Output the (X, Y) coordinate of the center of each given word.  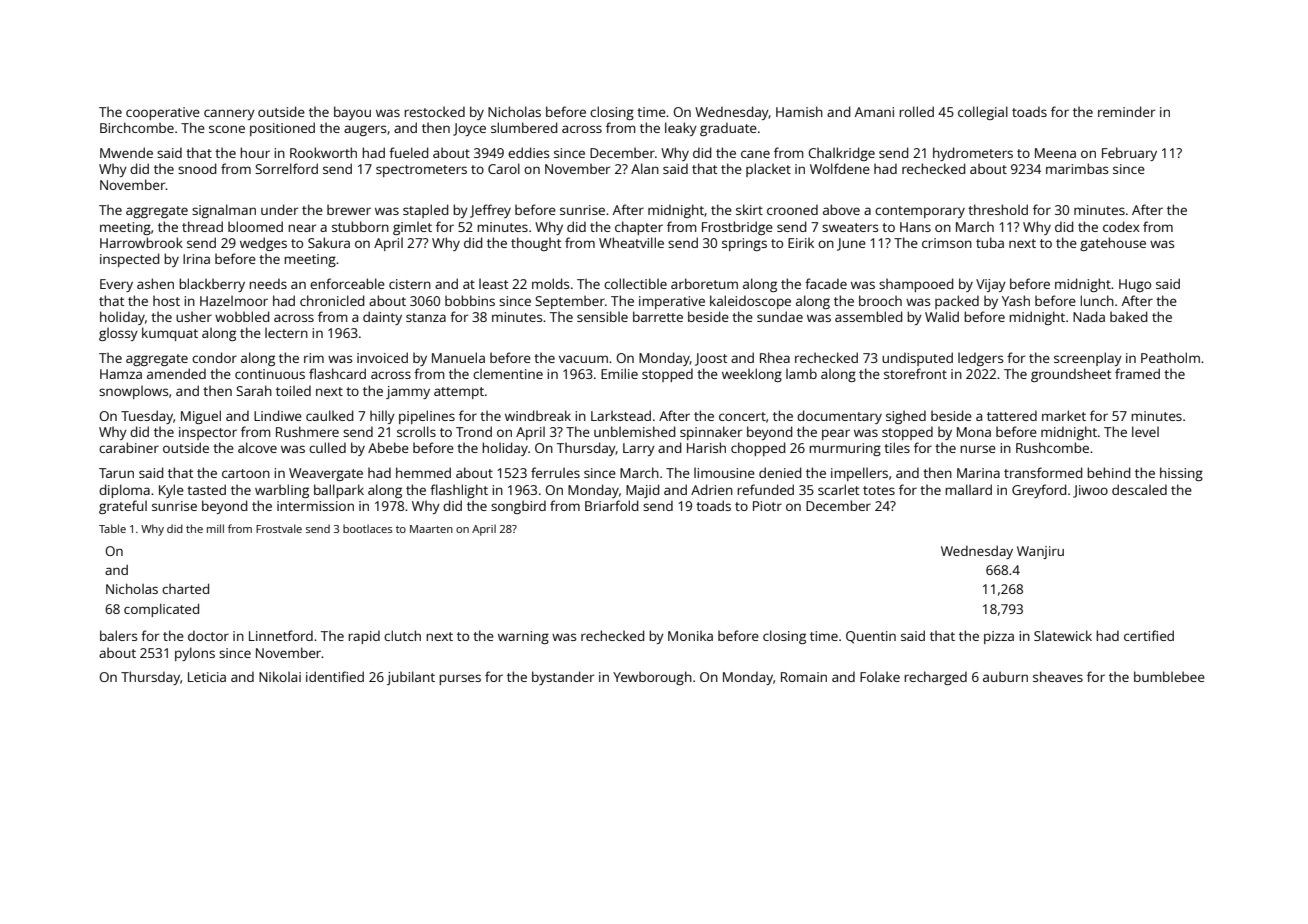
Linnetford (281, 635)
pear (836, 434)
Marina (978, 473)
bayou (352, 113)
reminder (1126, 111)
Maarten (431, 529)
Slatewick (1063, 635)
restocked (434, 111)
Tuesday (147, 417)
